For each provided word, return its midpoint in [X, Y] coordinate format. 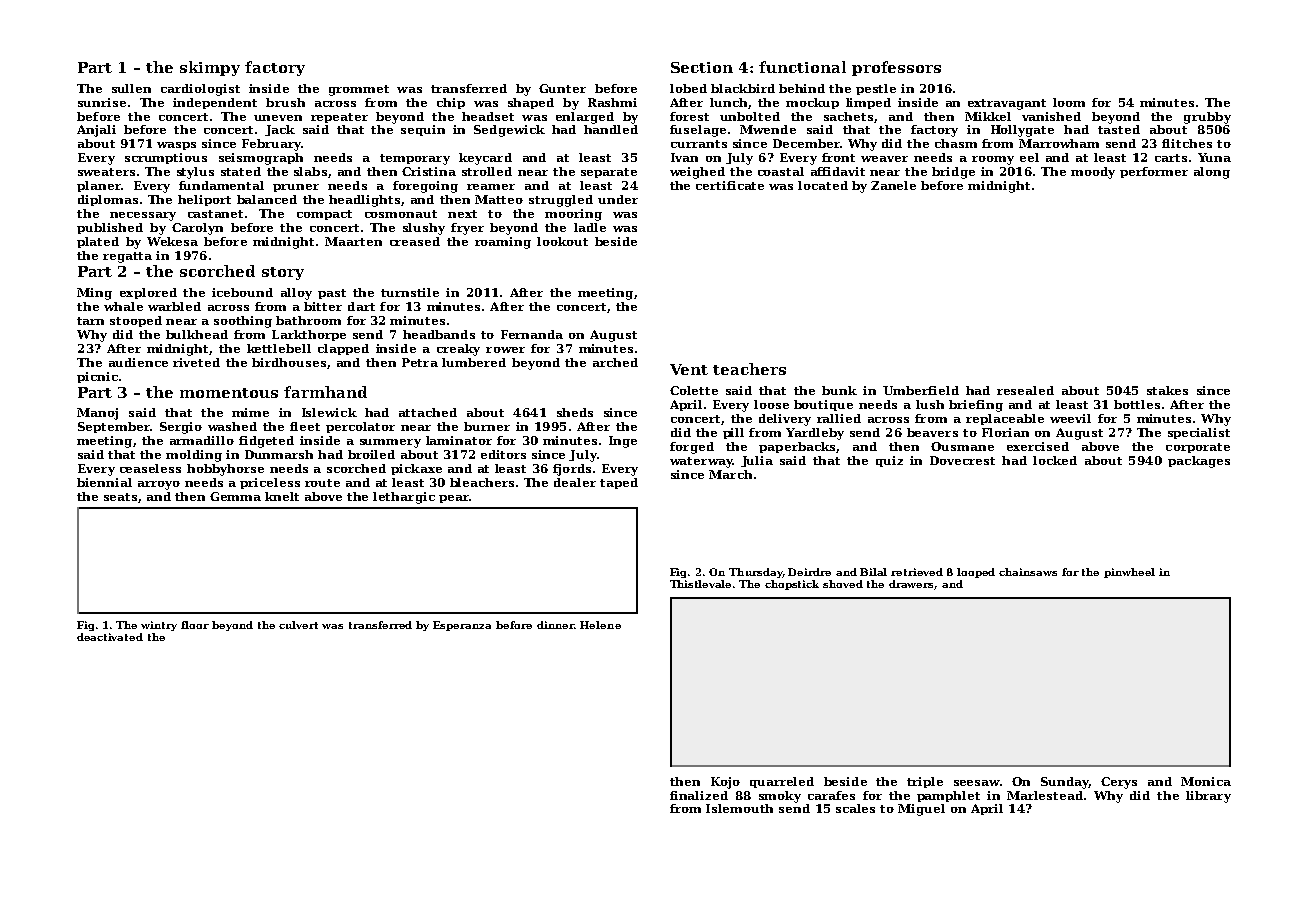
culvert [298, 625]
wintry [159, 626]
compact [324, 215]
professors [896, 68]
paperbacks [797, 447]
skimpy [210, 68]
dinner [555, 625]
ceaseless [150, 468]
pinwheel [1129, 573]
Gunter [562, 88]
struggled [561, 201]
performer [1154, 172]
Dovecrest [962, 460]
